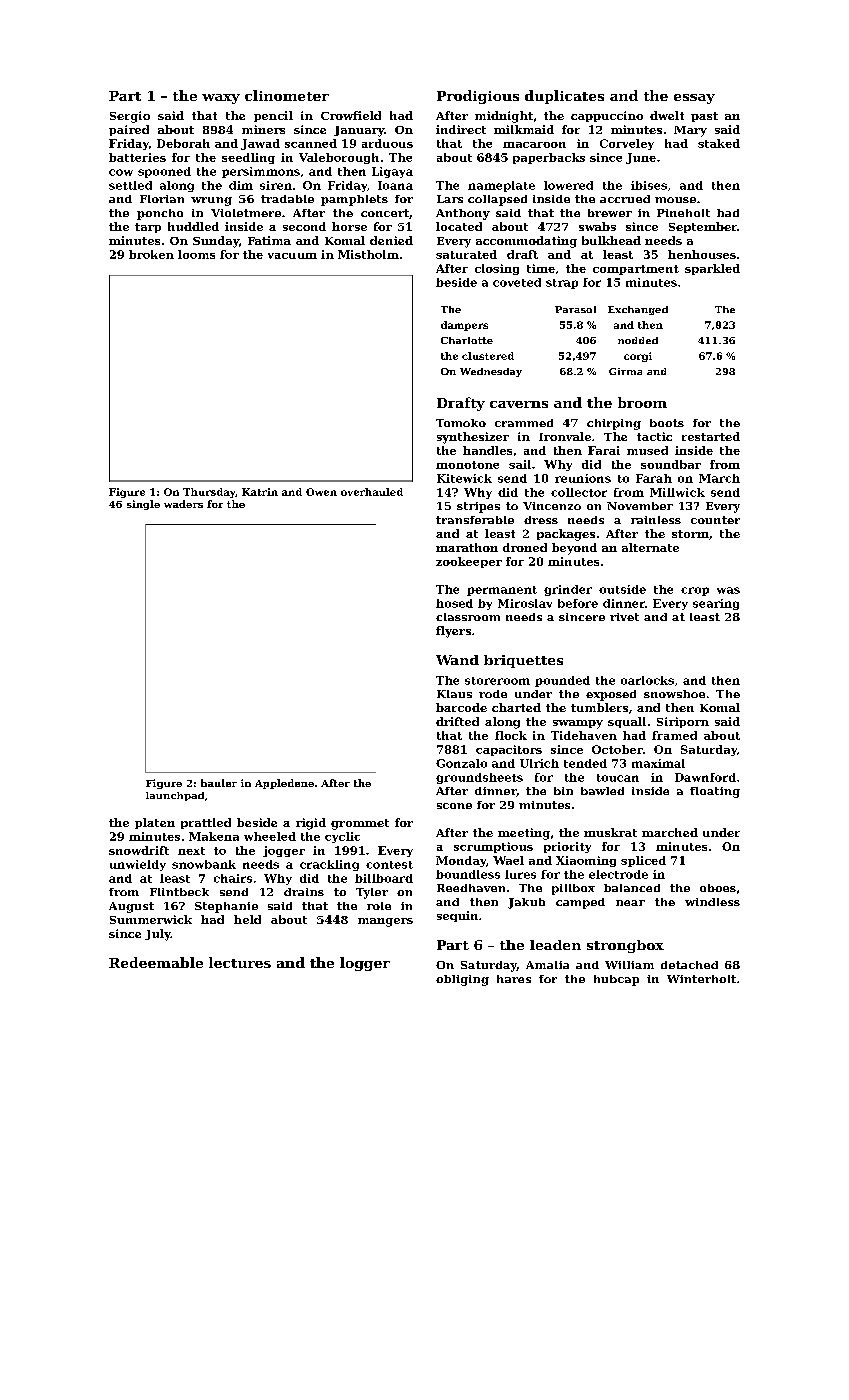 The height and width of the screenshot is (1400, 849). I want to click on restarted, so click(711, 436).
